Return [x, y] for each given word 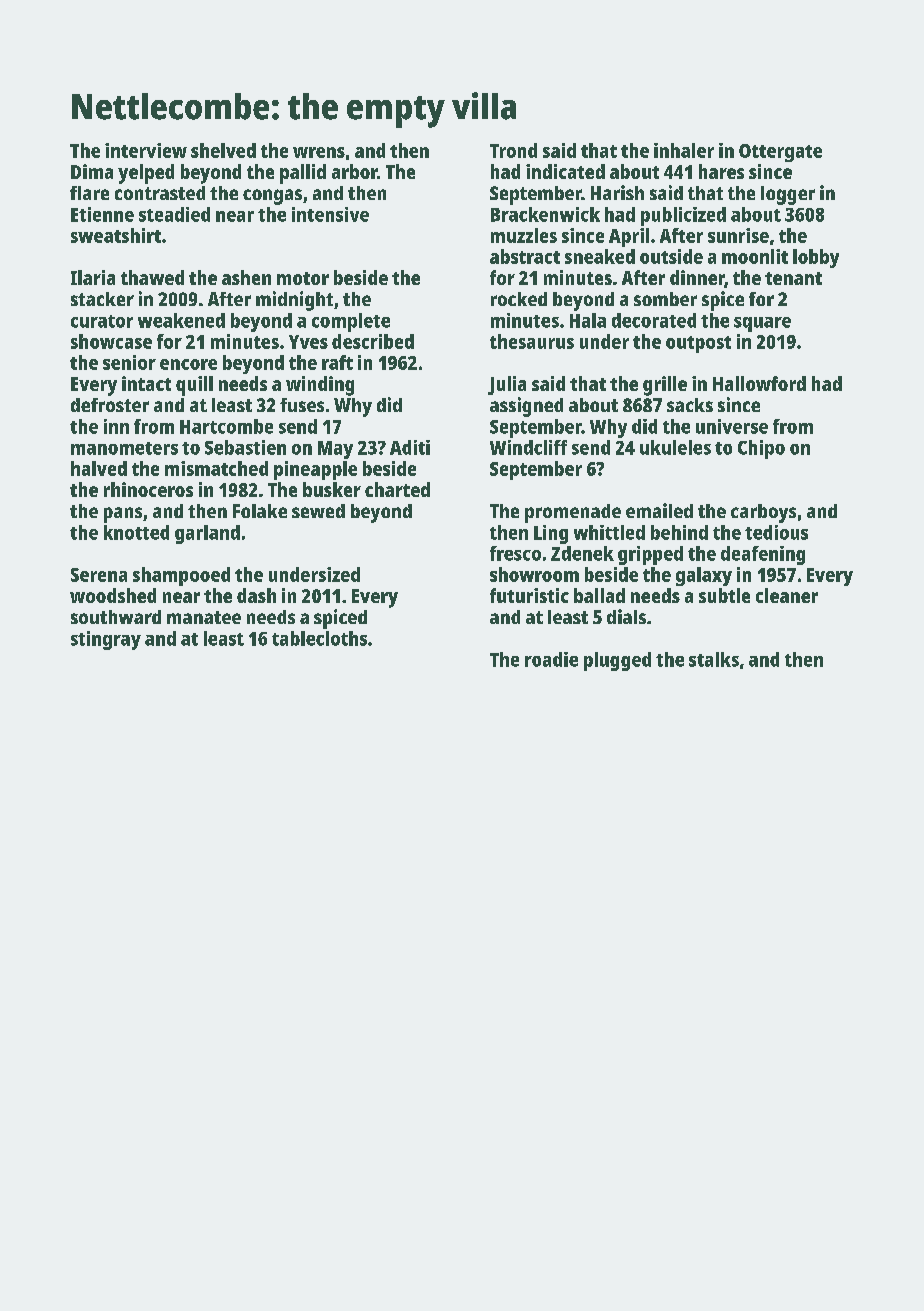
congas [272, 197]
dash [256, 595]
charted [397, 489]
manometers [124, 448]
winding [320, 386]
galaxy [704, 576]
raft [337, 362]
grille [665, 386]
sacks [690, 405]
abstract [525, 256]
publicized [683, 216]
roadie [551, 659]
